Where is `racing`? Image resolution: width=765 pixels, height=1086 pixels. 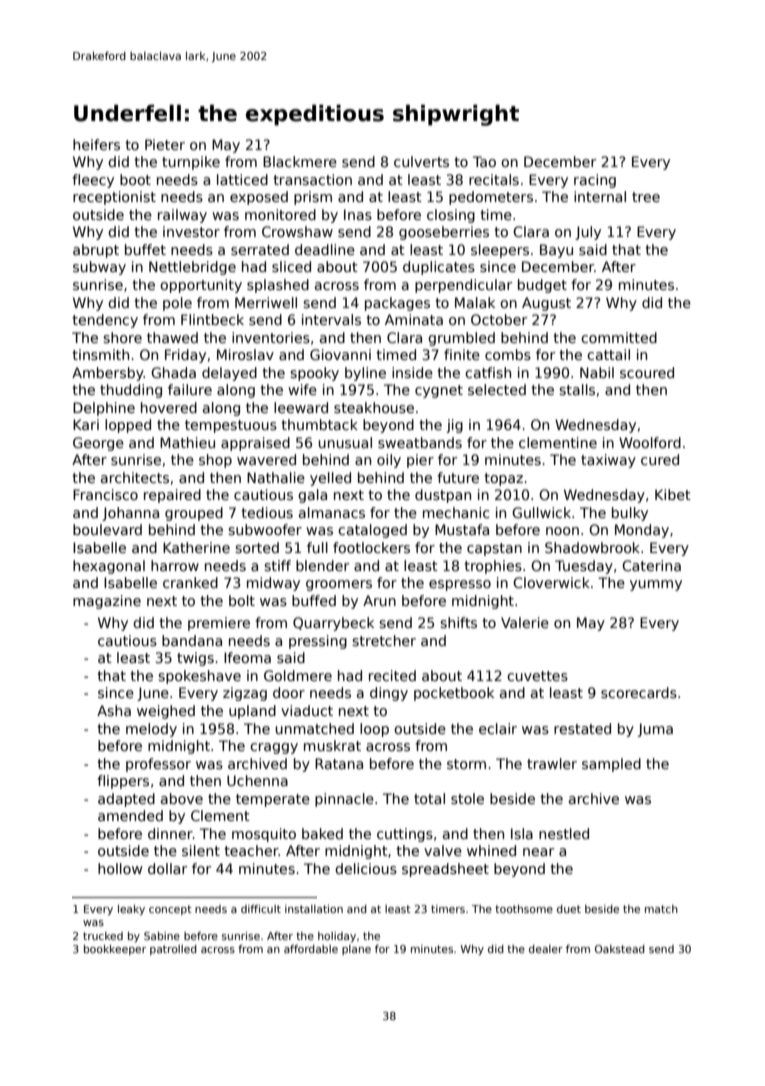
racing is located at coordinates (595, 181).
